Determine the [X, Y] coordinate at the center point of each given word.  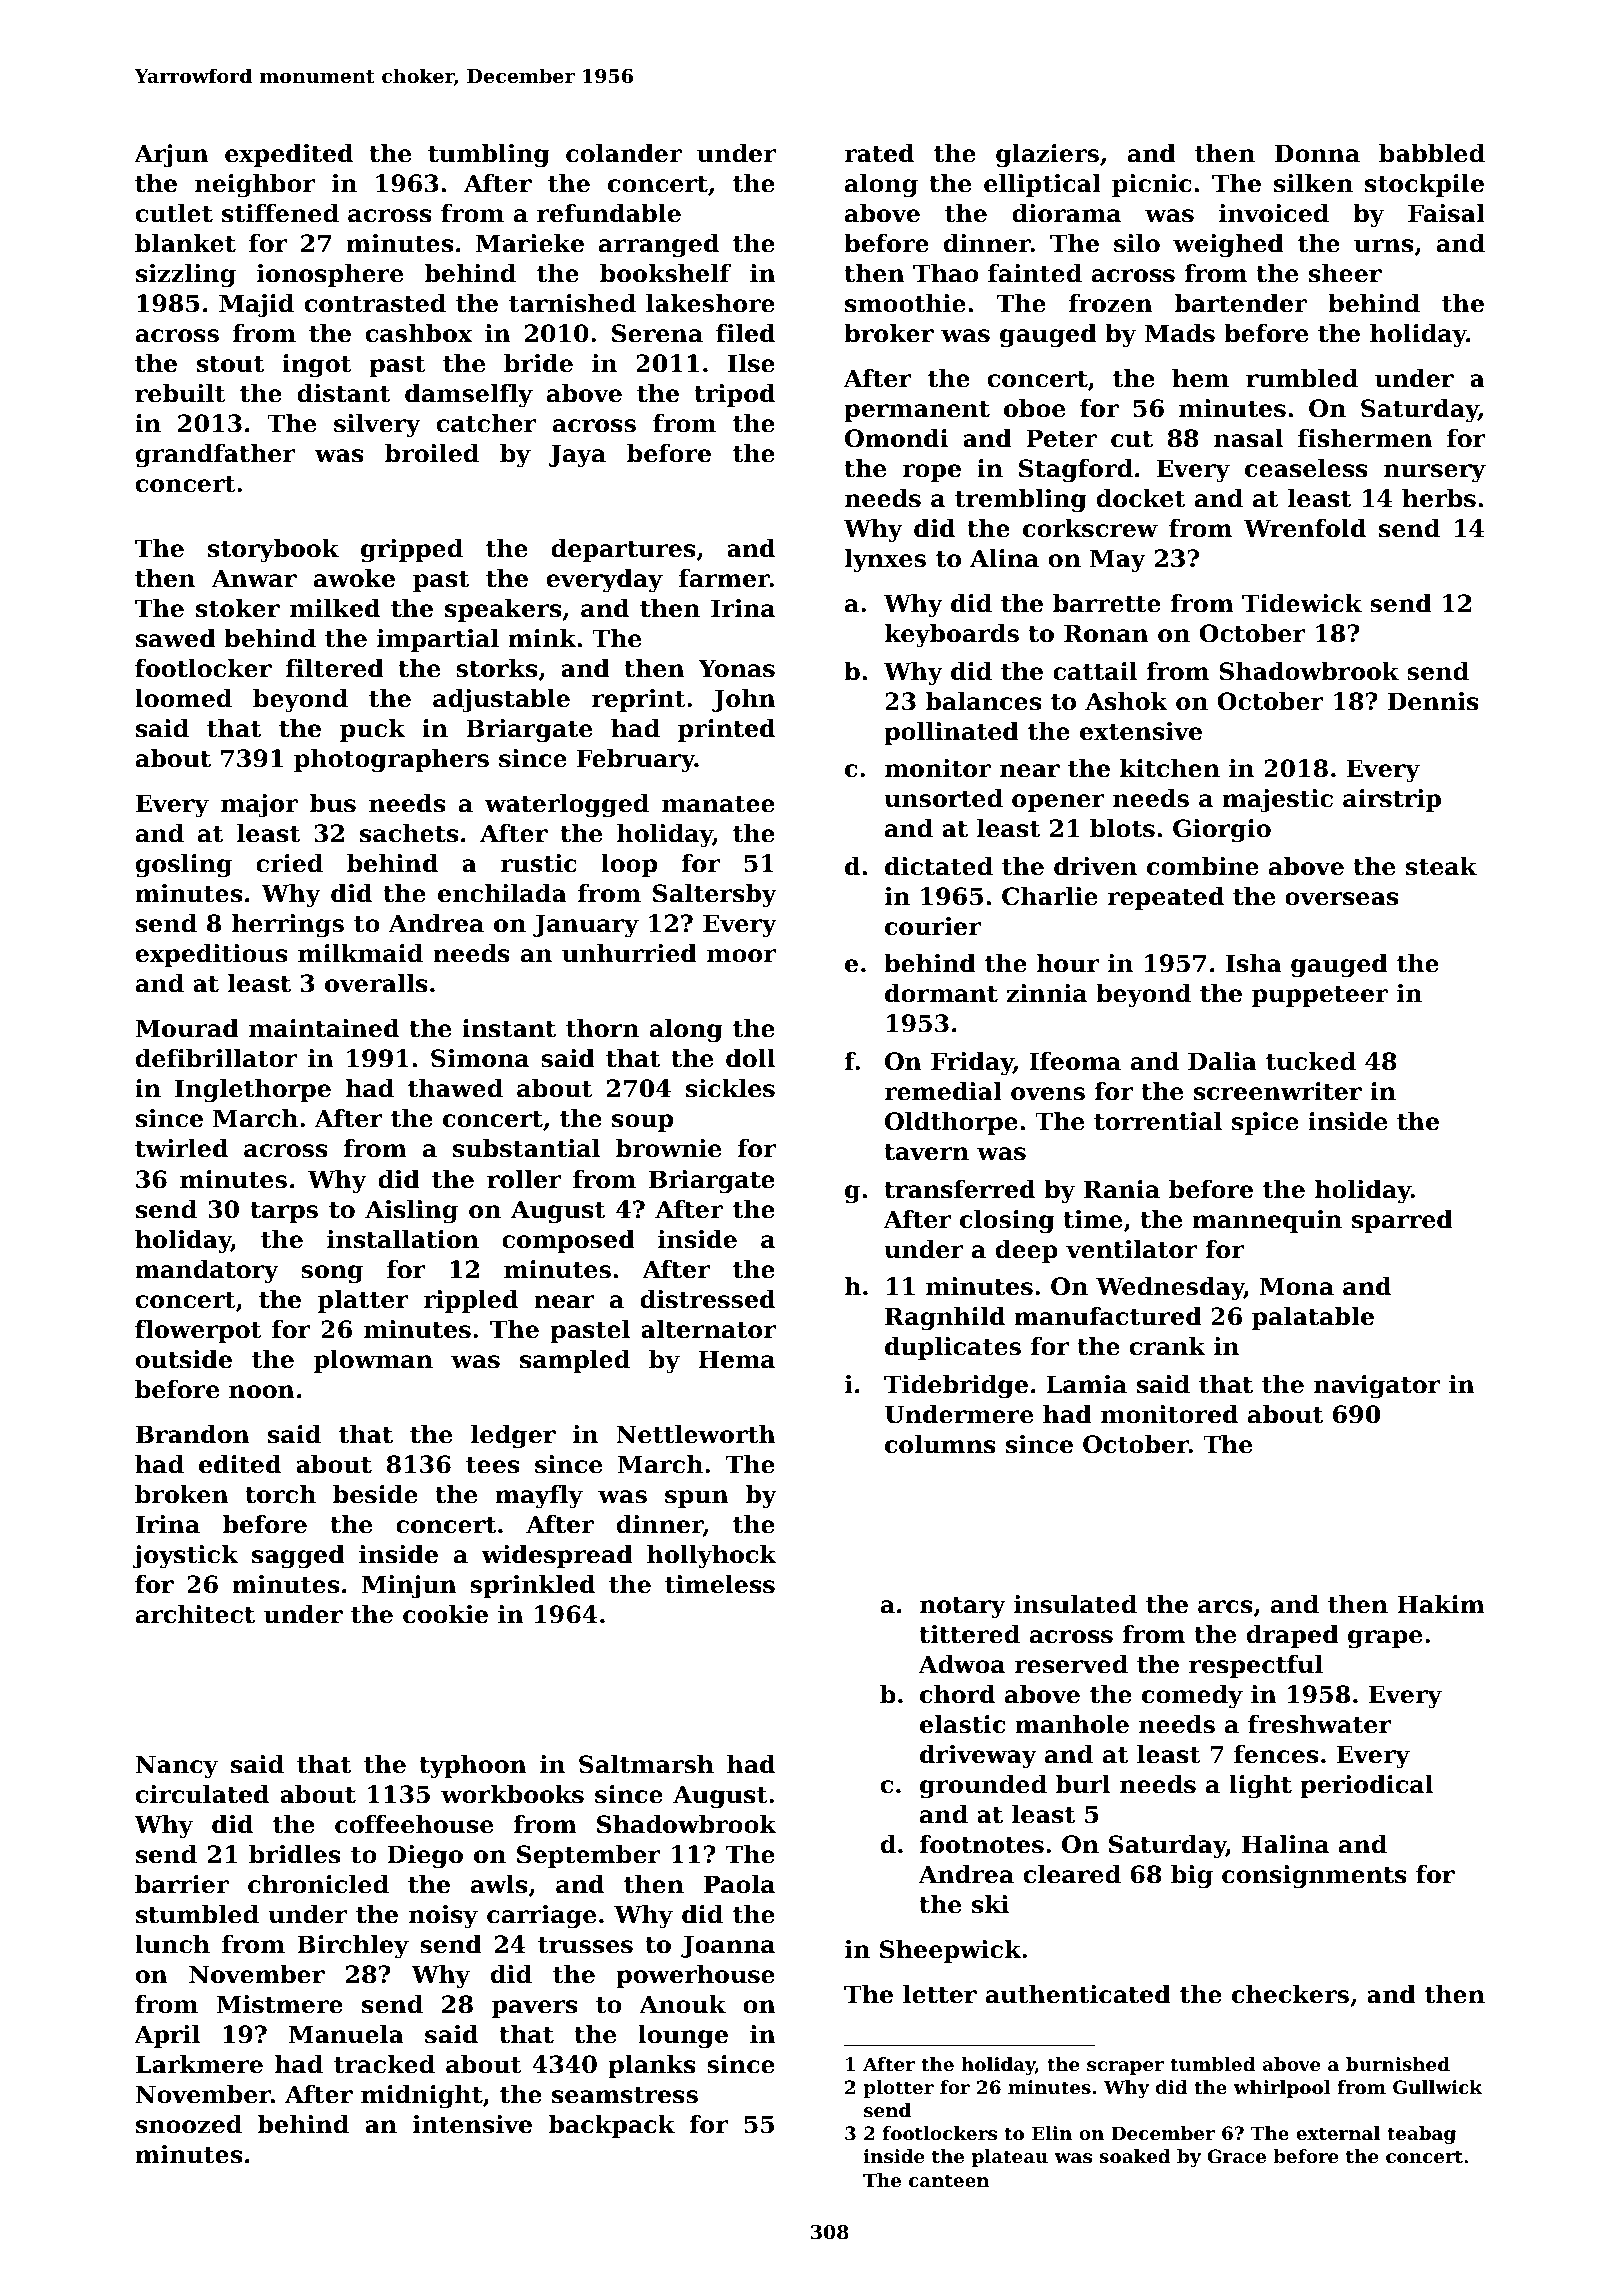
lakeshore [710, 303]
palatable [1313, 1318]
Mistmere [280, 2004]
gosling [184, 866]
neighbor [255, 186]
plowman [373, 1361]
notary [963, 1607]
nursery [1435, 473]
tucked [1311, 1061]
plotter [898, 2089]
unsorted [943, 798]
